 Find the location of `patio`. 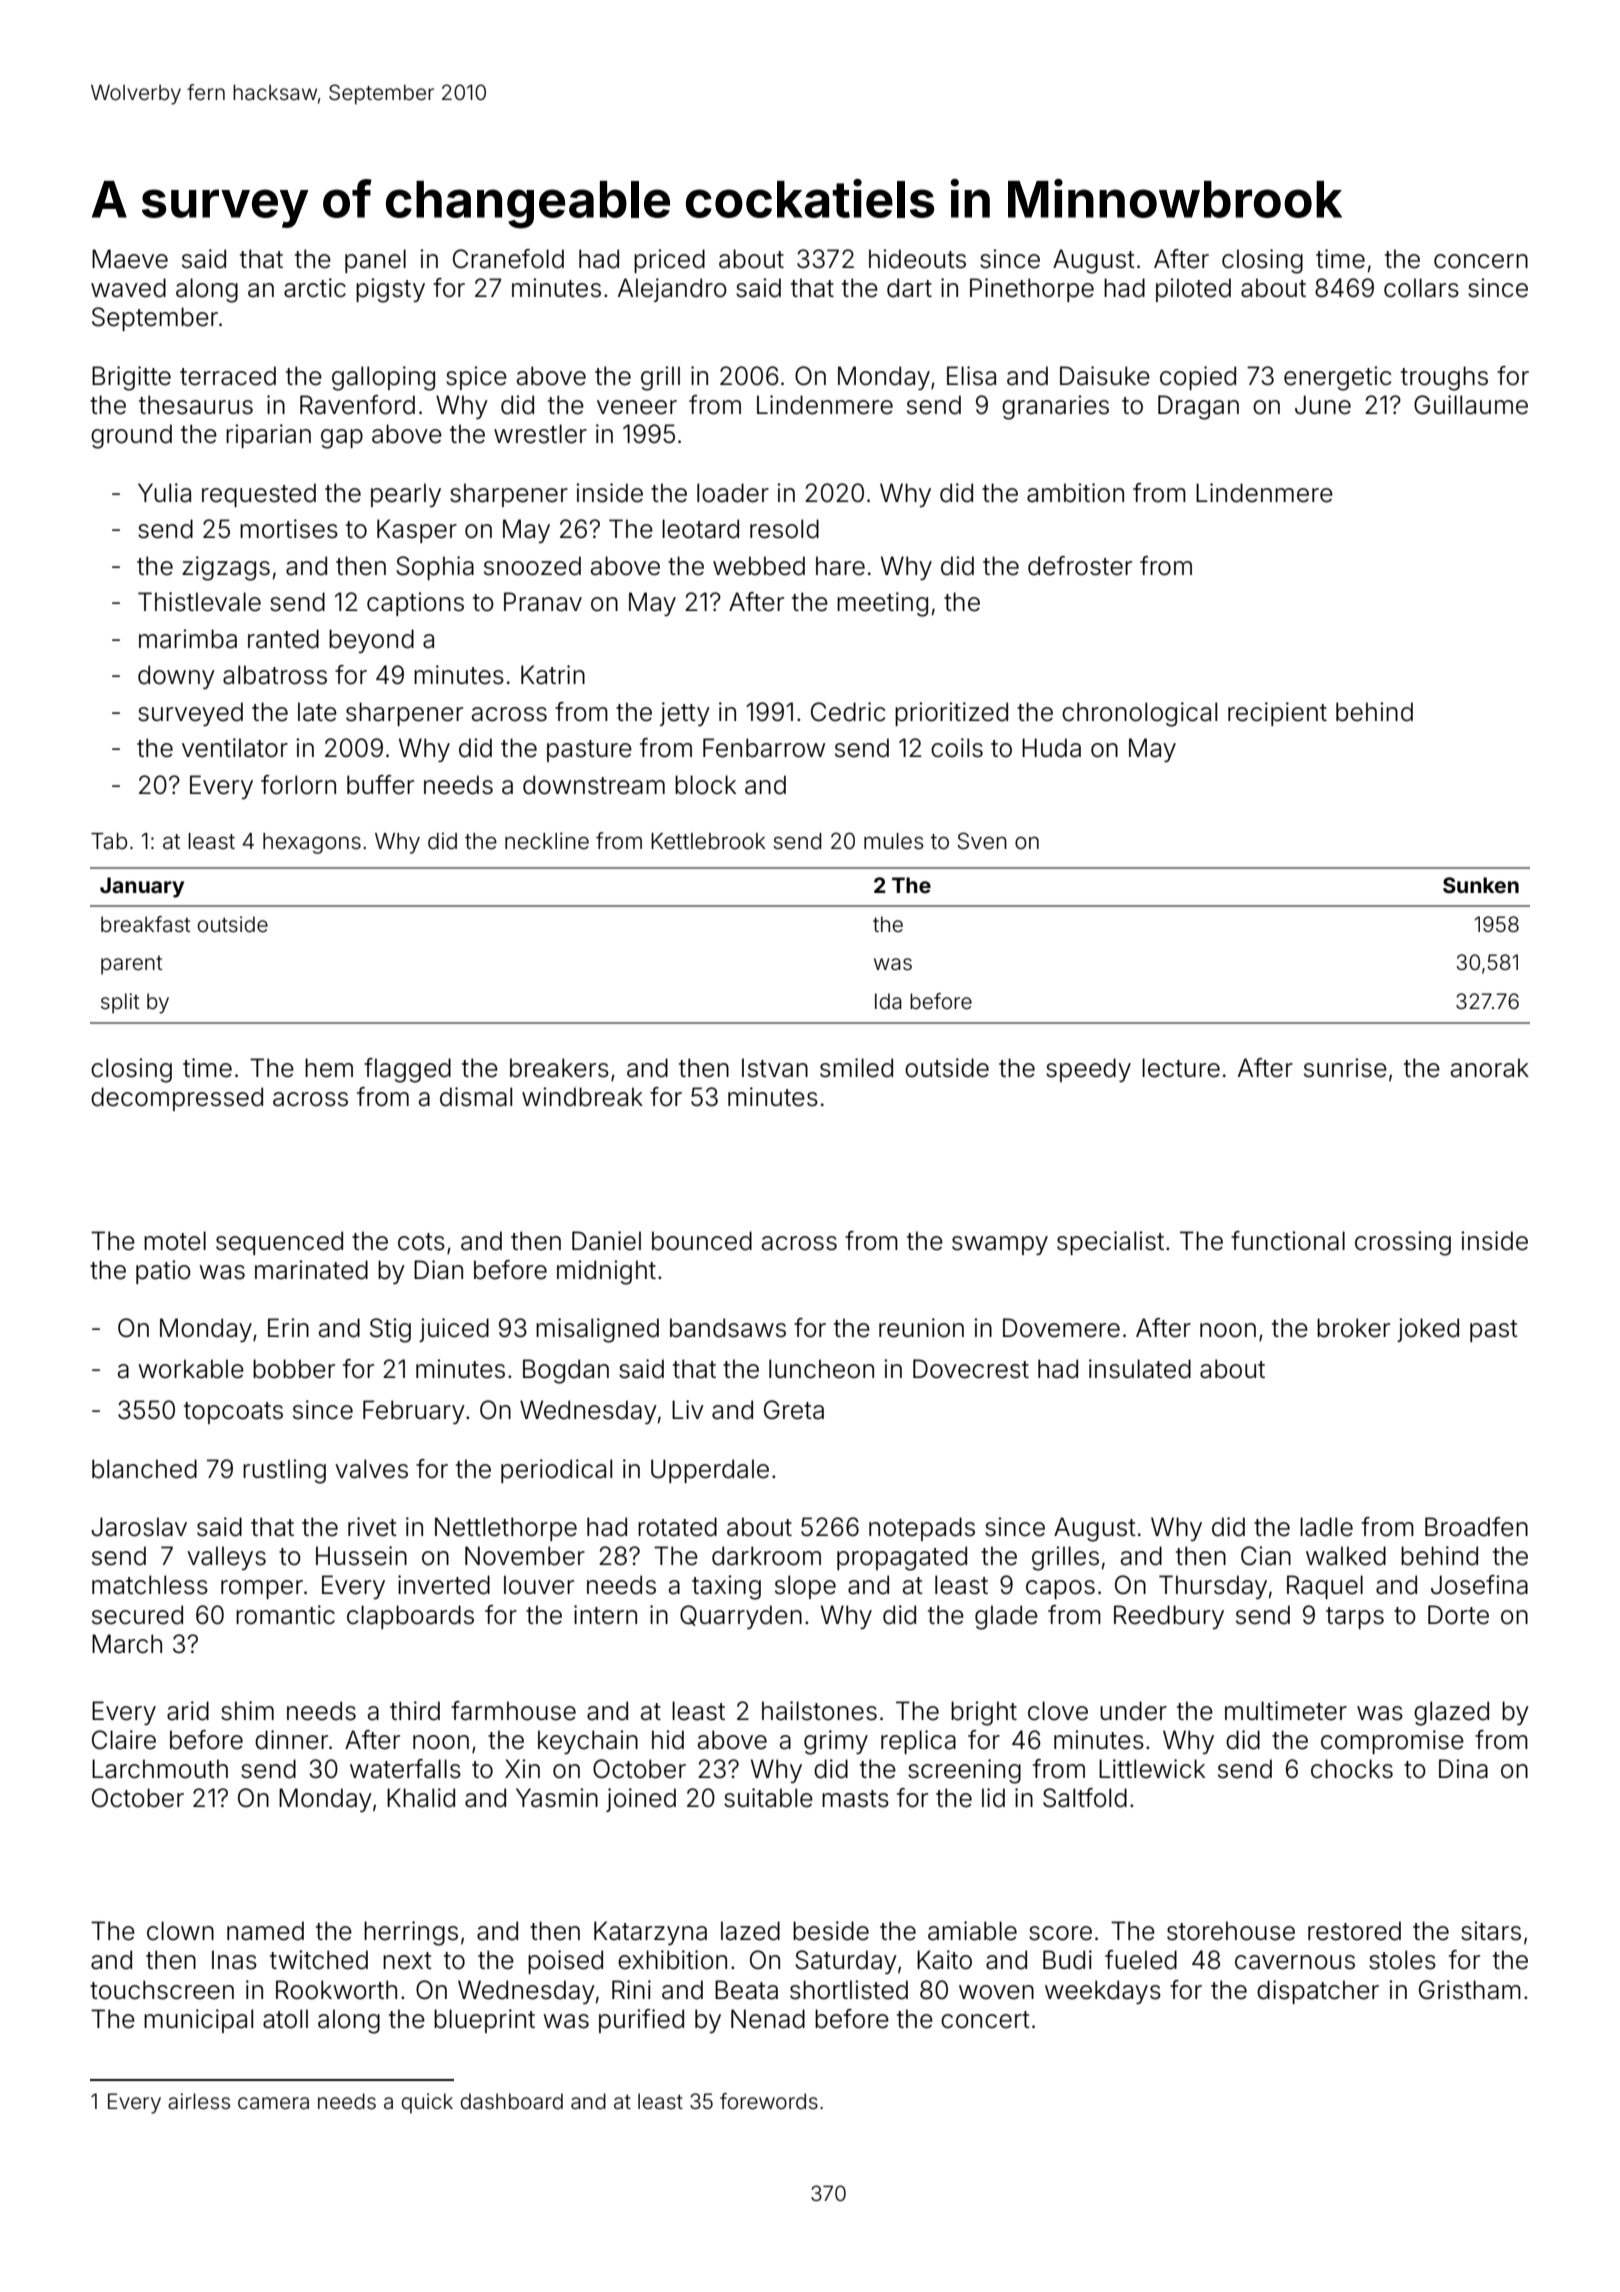

patio is located at coordinates (163, 1272).
